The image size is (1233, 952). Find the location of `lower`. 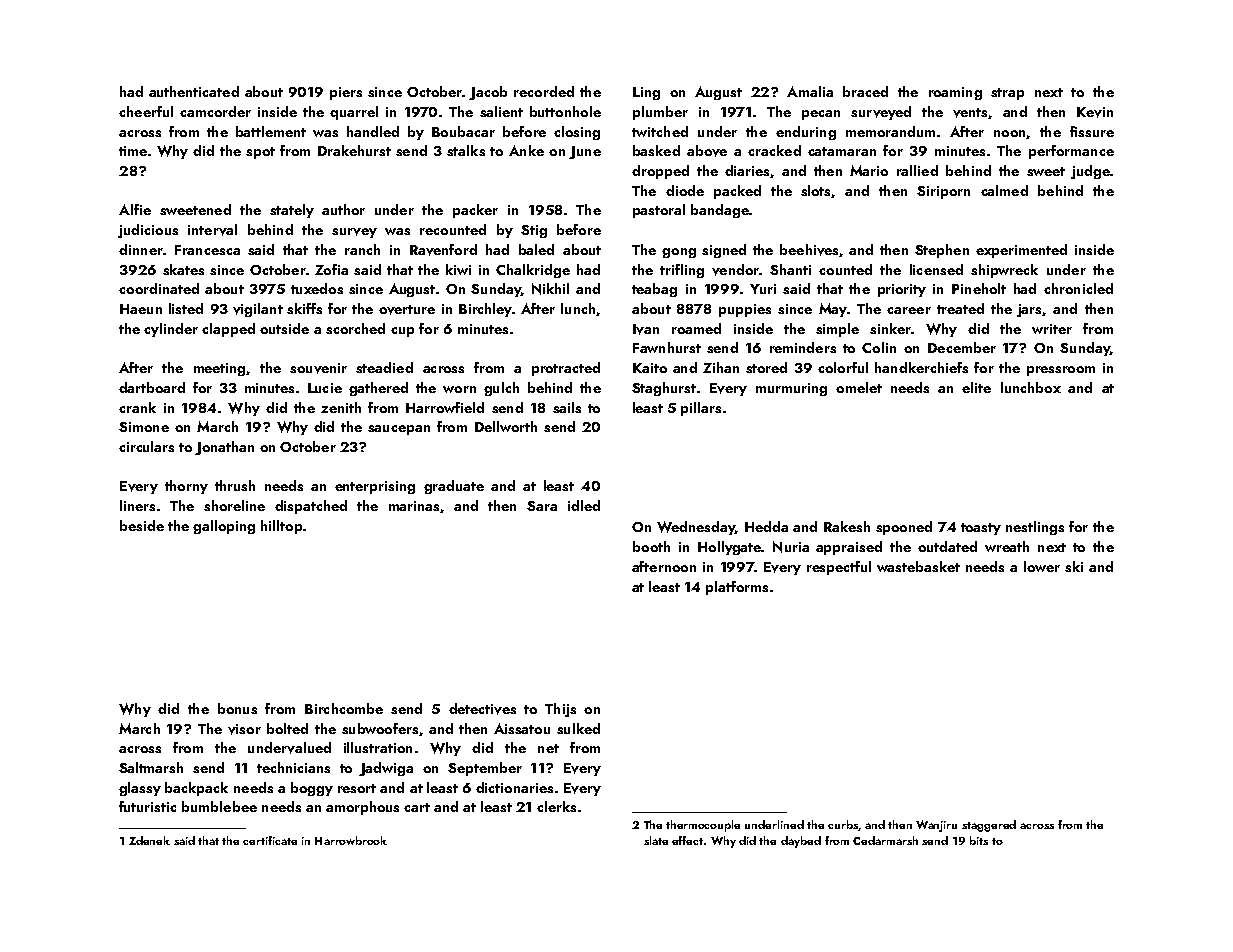

lower is located at coordinates (1042, 566).
